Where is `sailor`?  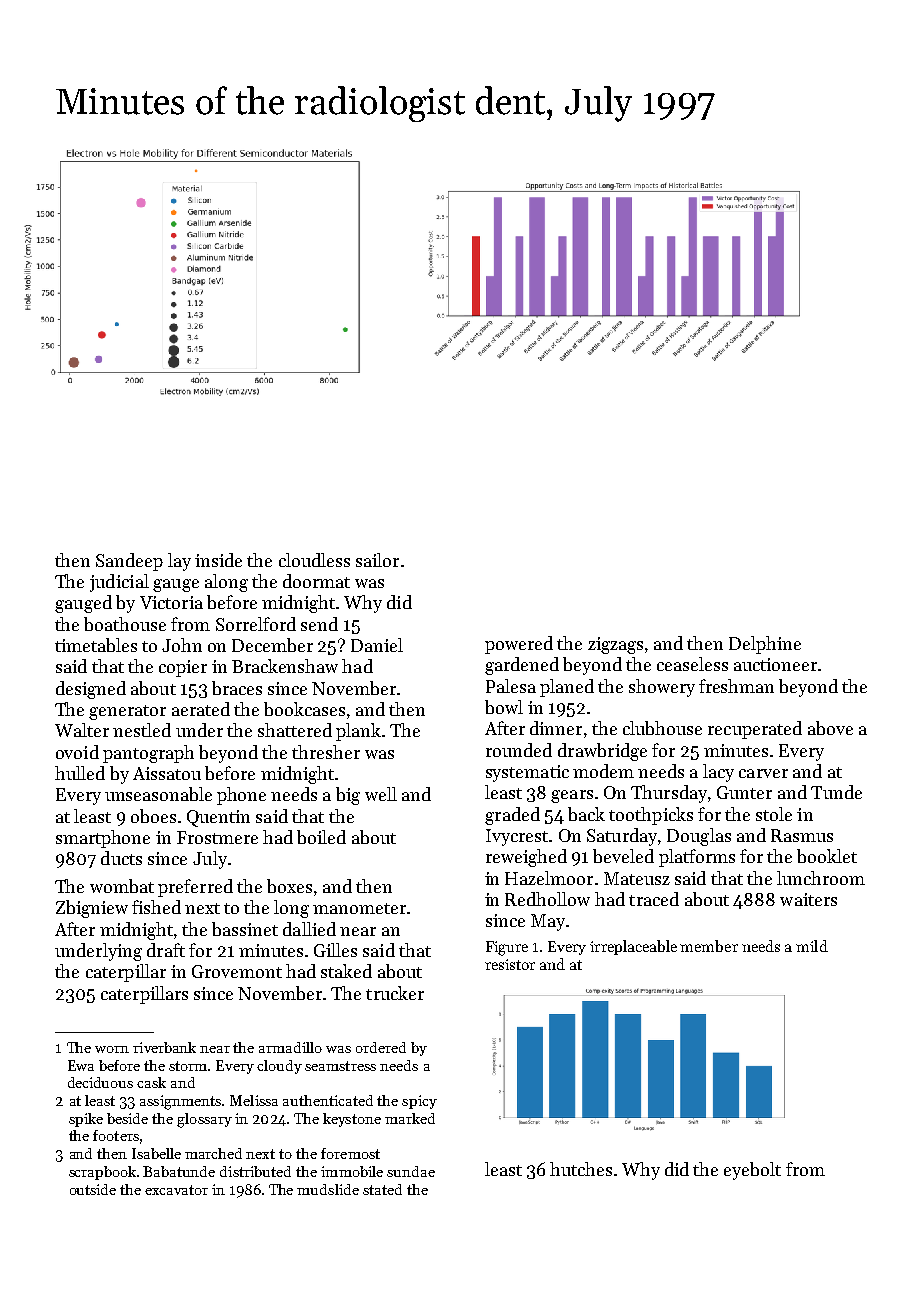
sailor is located at coordinates (377, 560).
